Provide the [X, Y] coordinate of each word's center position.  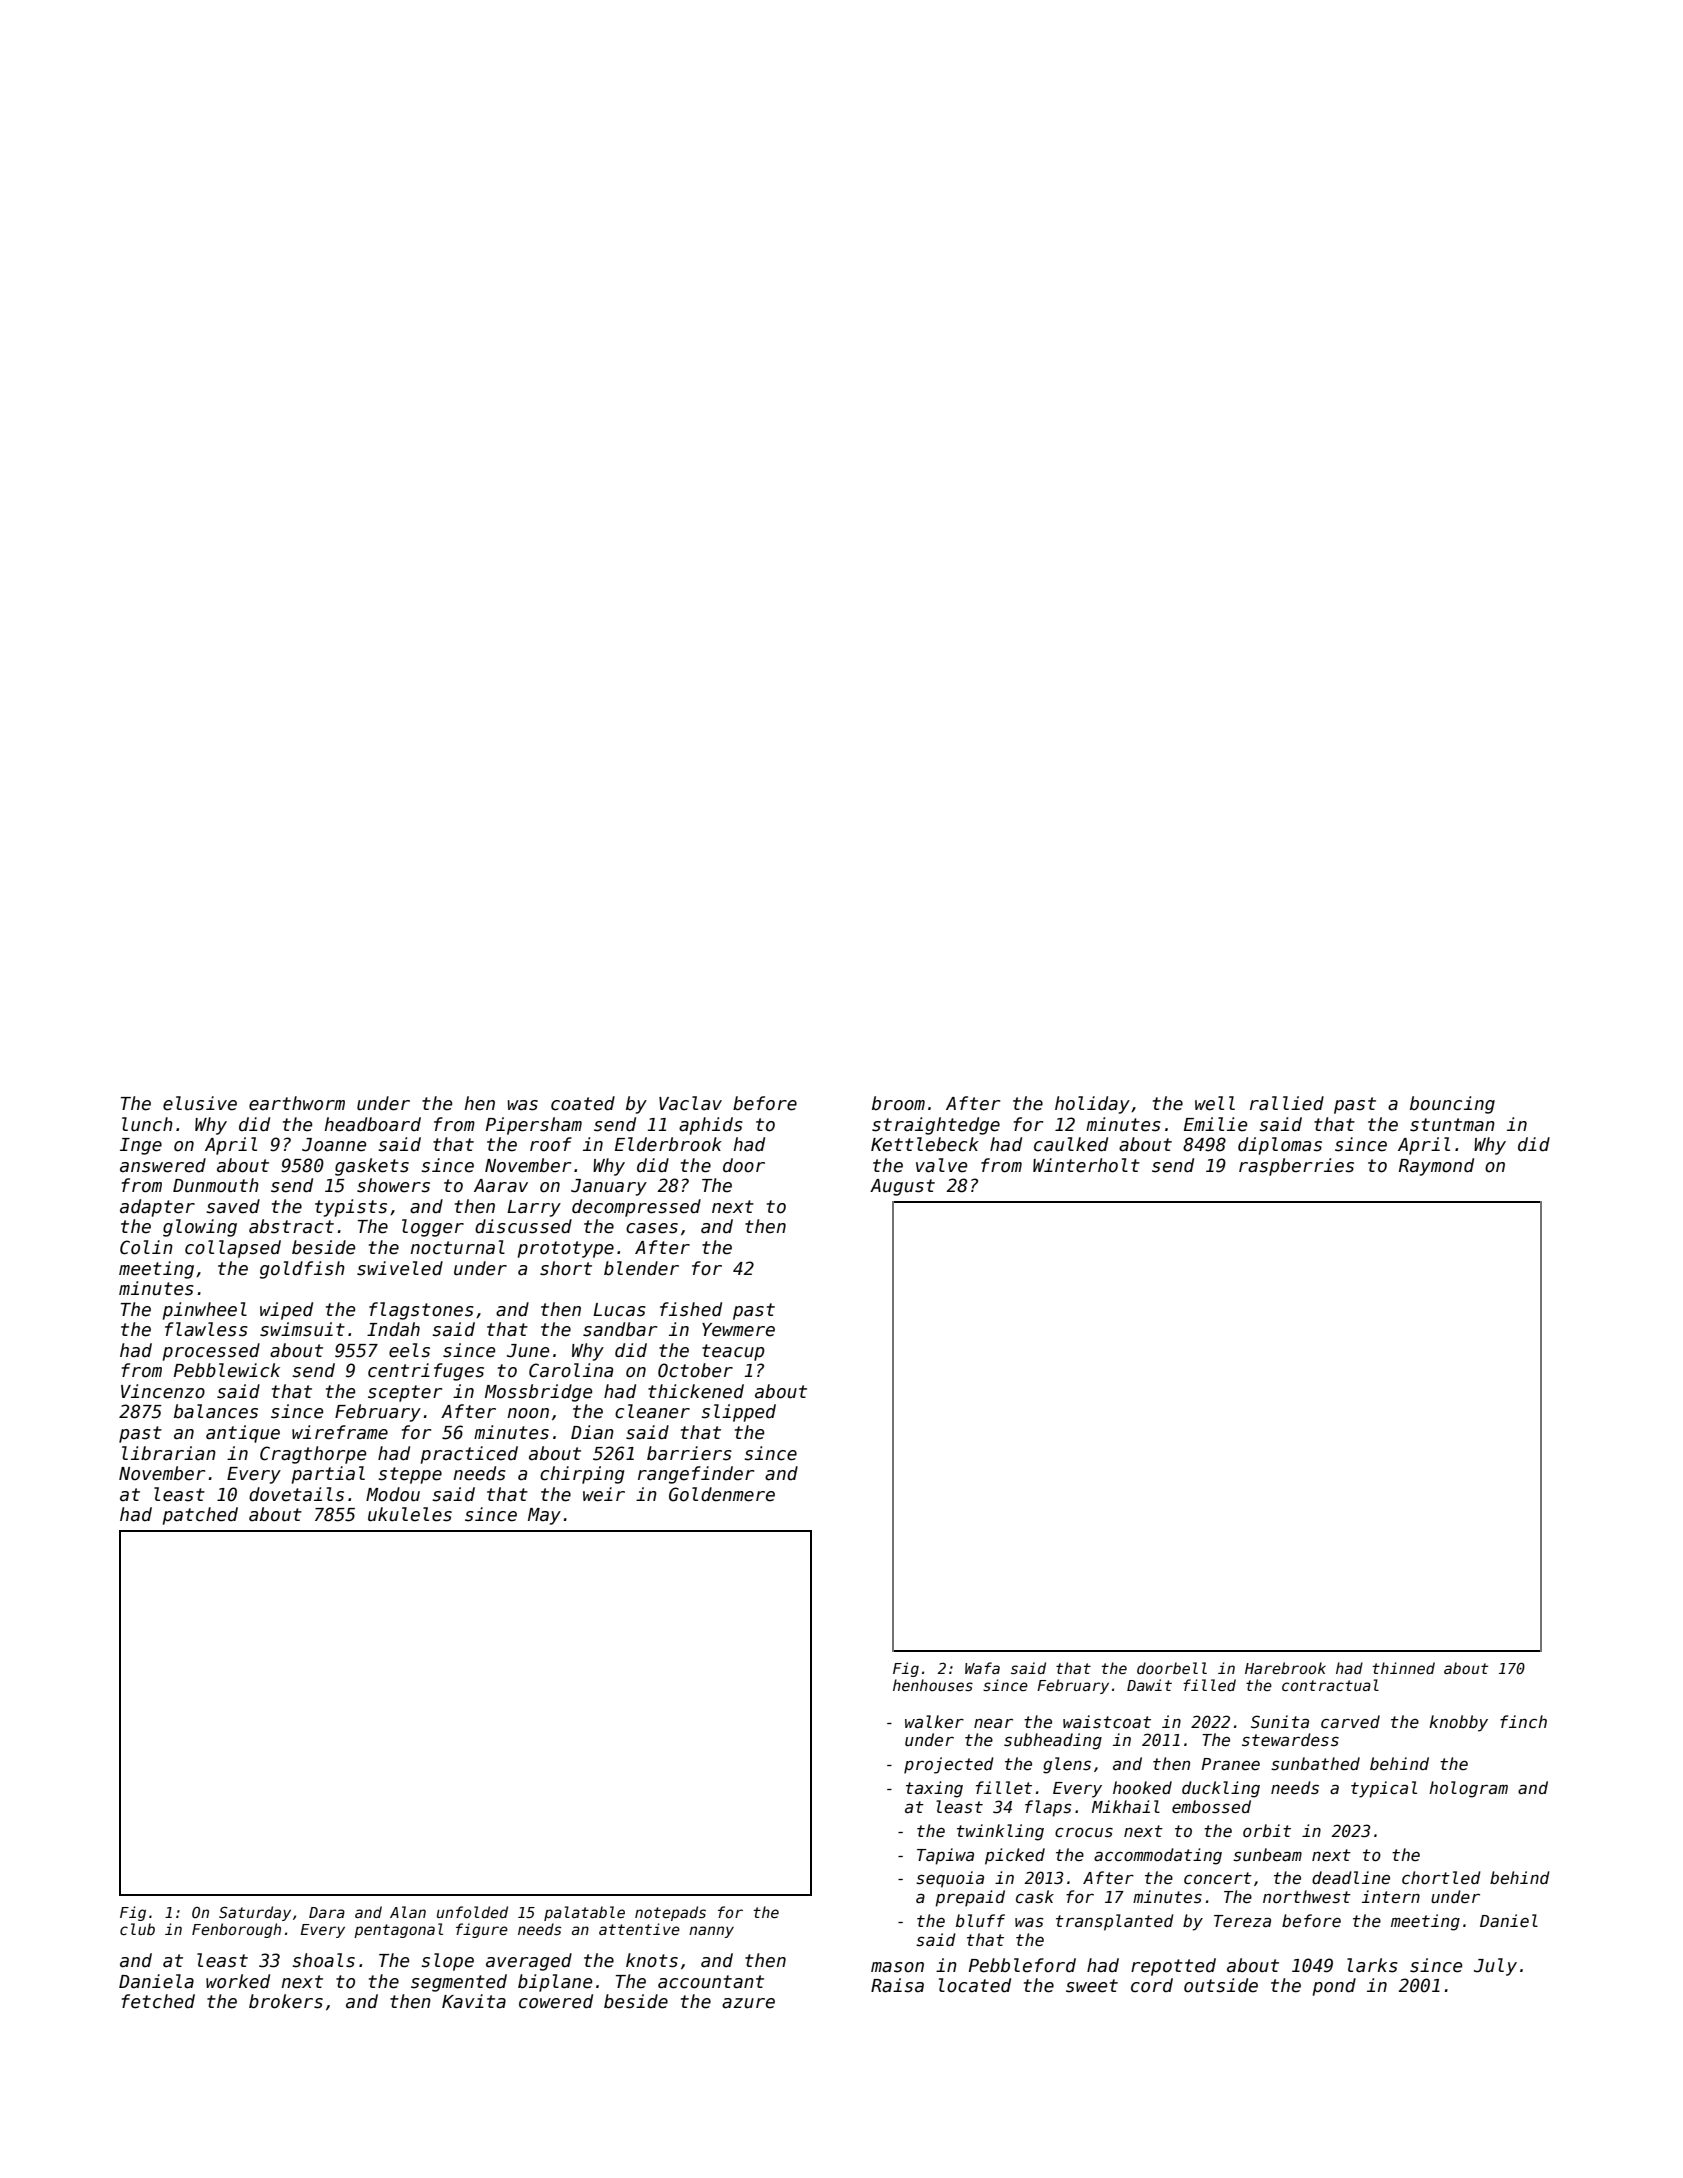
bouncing [1452, 1105]
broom [898, 1103]
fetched [158, 2001]
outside [1221, 1985]
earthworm [297, 1103]
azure [748, 2003]
